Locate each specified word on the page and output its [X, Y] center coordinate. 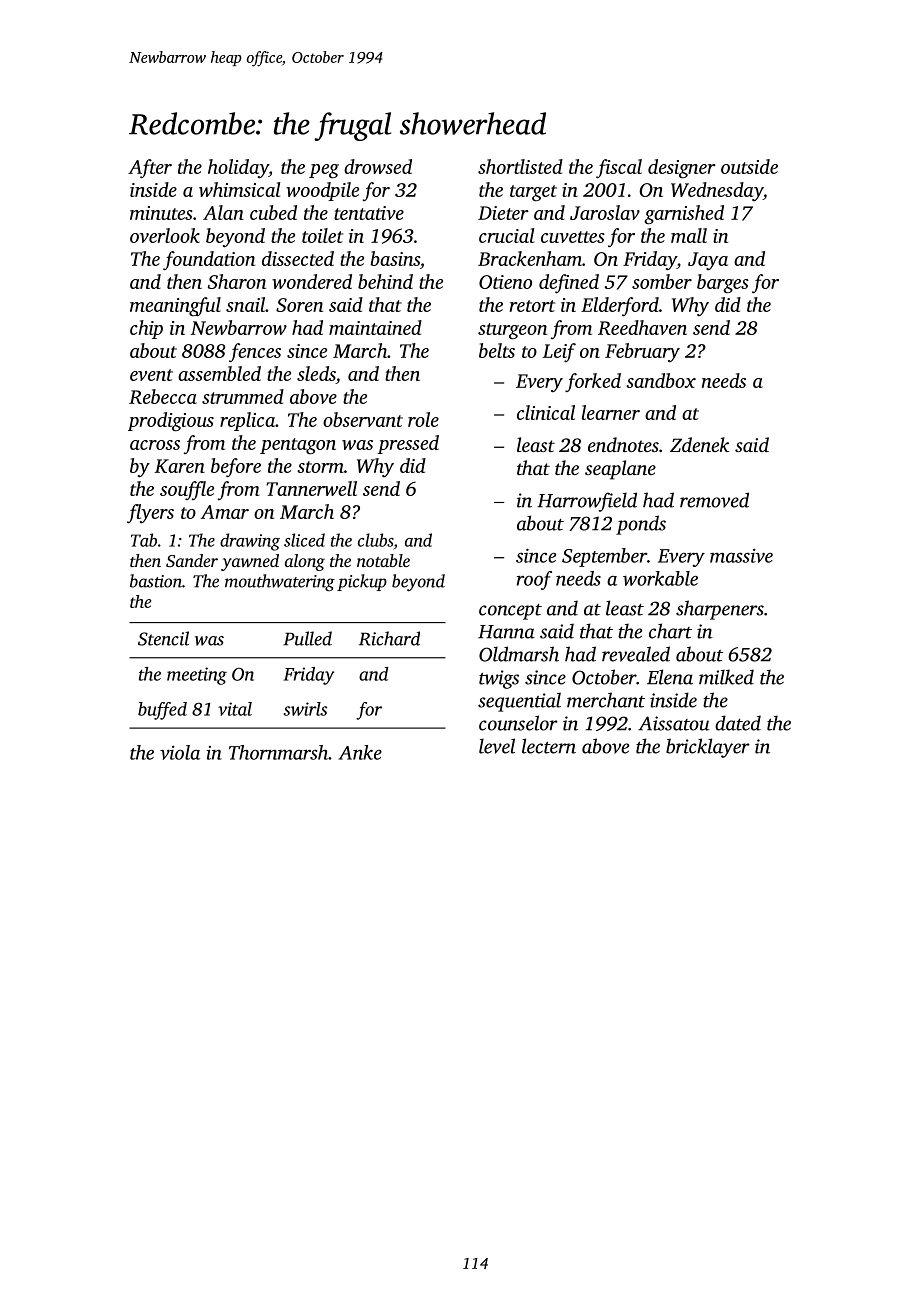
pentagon [298, 446]
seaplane [620, 470]
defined [569, 283]
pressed [408, 444]
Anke [360, 752]
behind [385, 281]
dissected [298, 258]
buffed [162, 711]
